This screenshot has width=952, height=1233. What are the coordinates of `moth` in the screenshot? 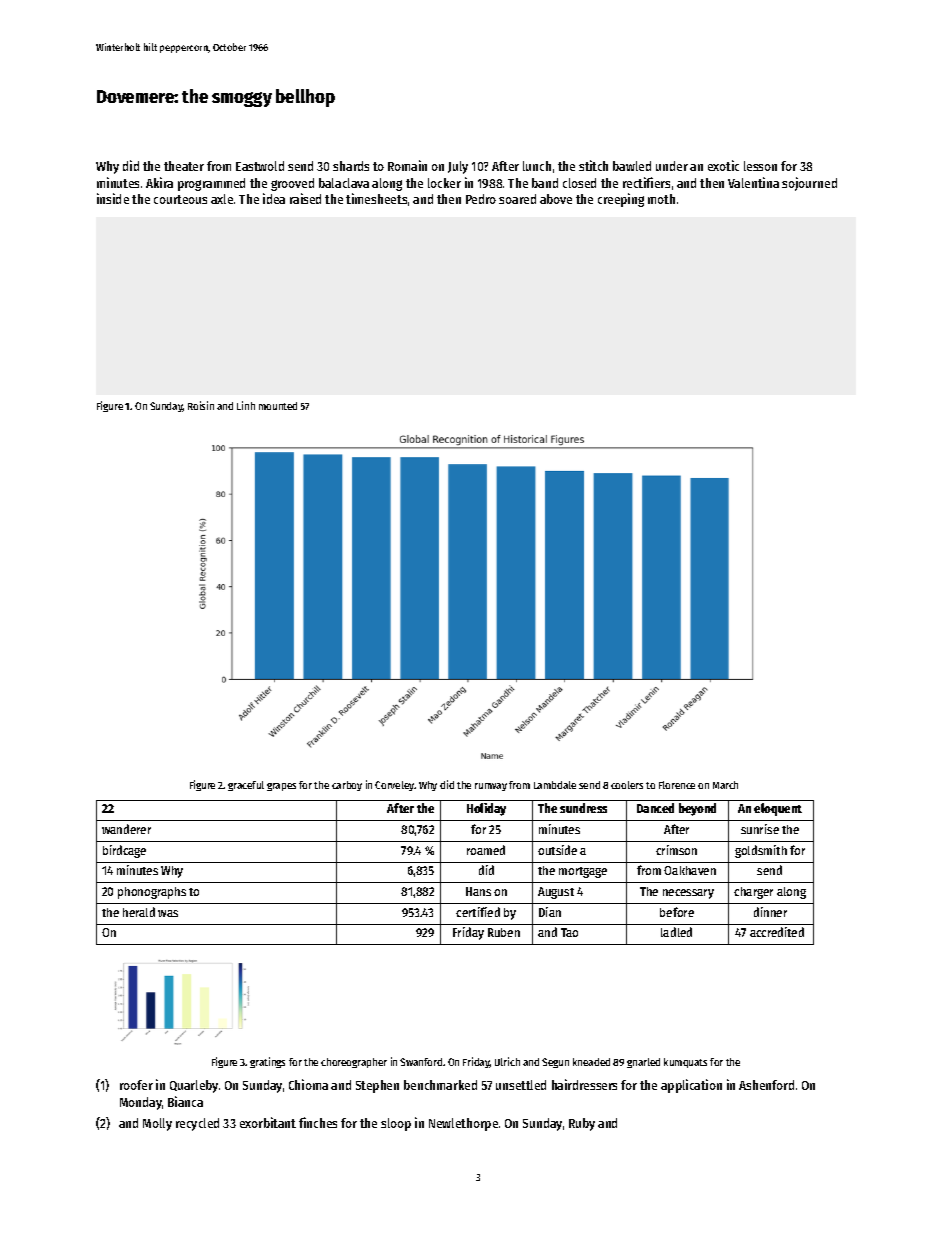 It's located at (661, 199).
